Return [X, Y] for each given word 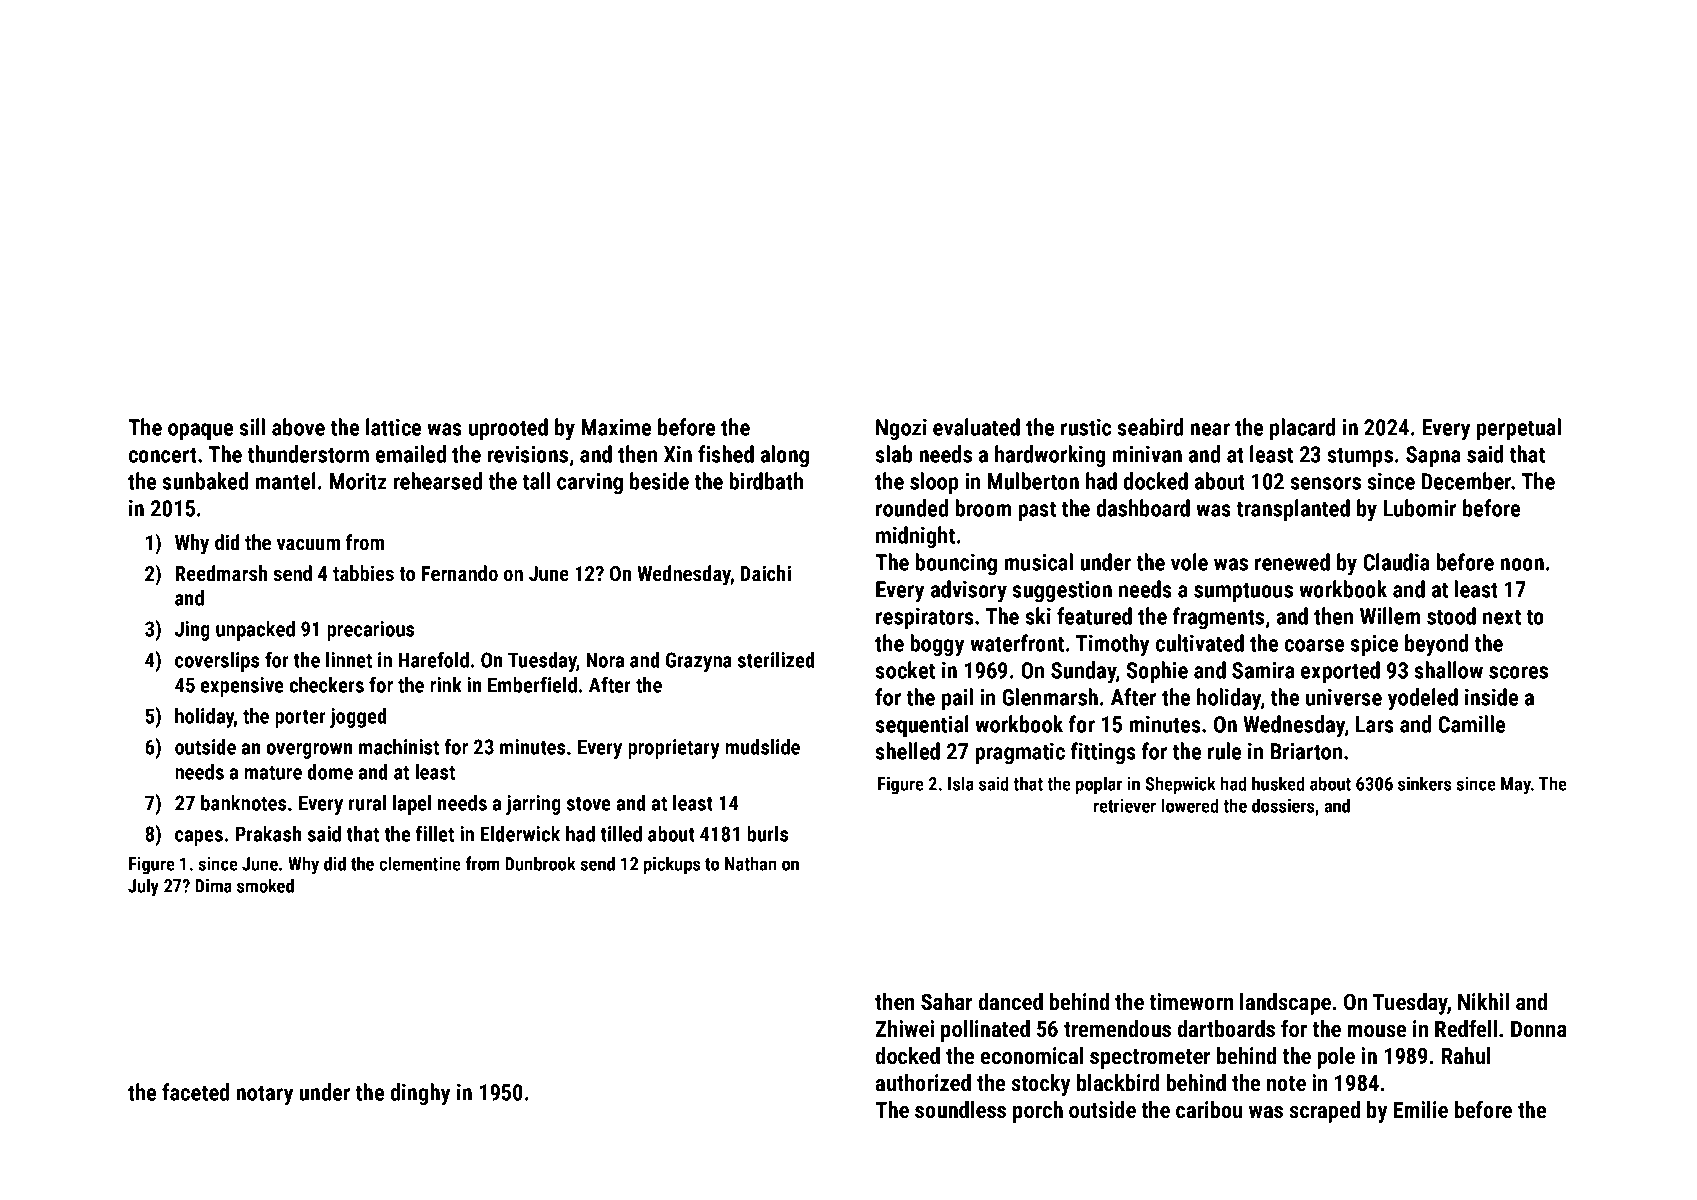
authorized [923, 1082]
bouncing [956, 564]
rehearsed [437, 481]
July [143, 887]
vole [1189, 562]
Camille [1471, 724]
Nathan [750, 863]
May [1516, 786]
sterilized [776, 660]
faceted [195, 1092]
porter [300, 718]
